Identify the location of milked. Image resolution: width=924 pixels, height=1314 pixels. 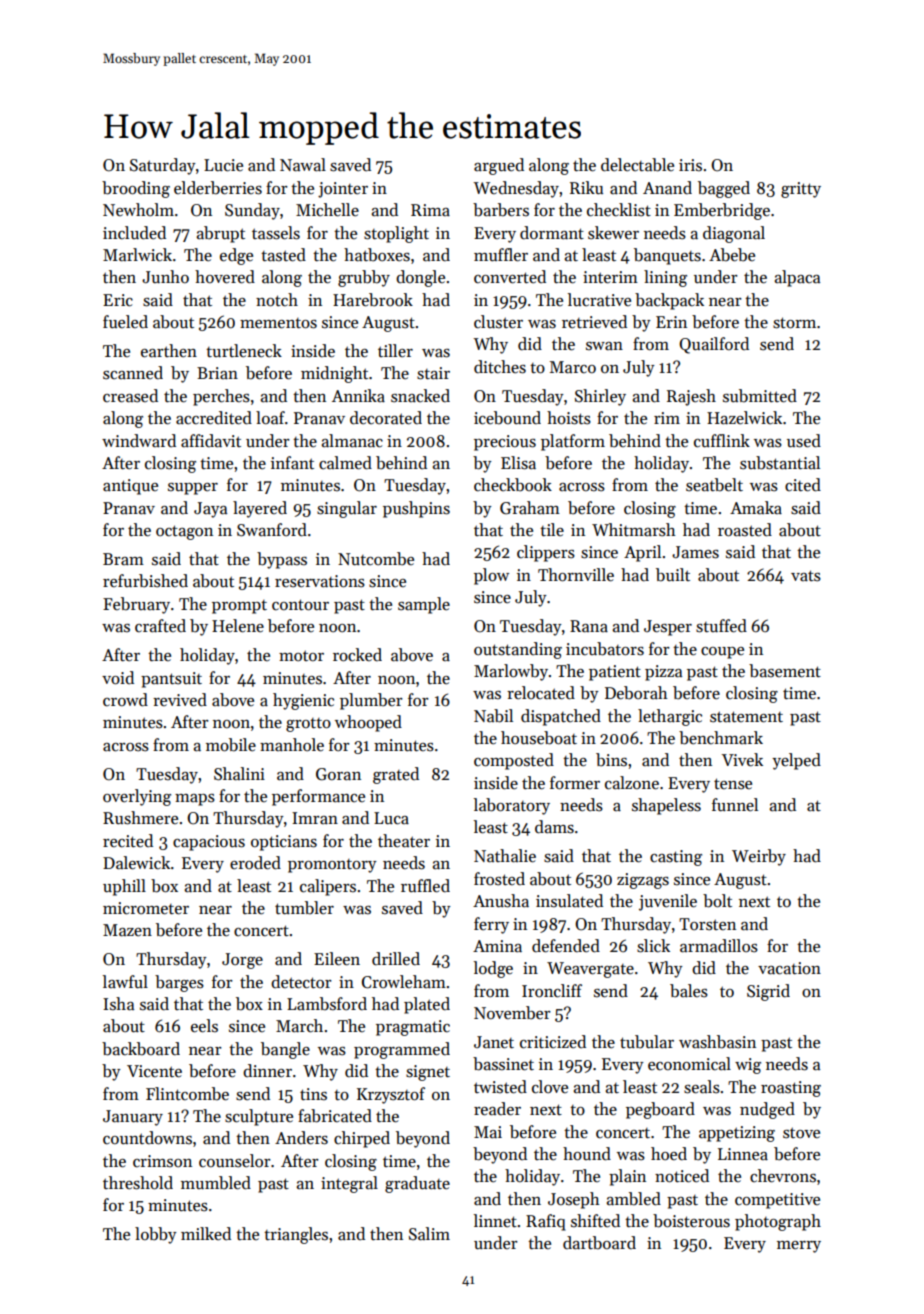
(206, 1234).
